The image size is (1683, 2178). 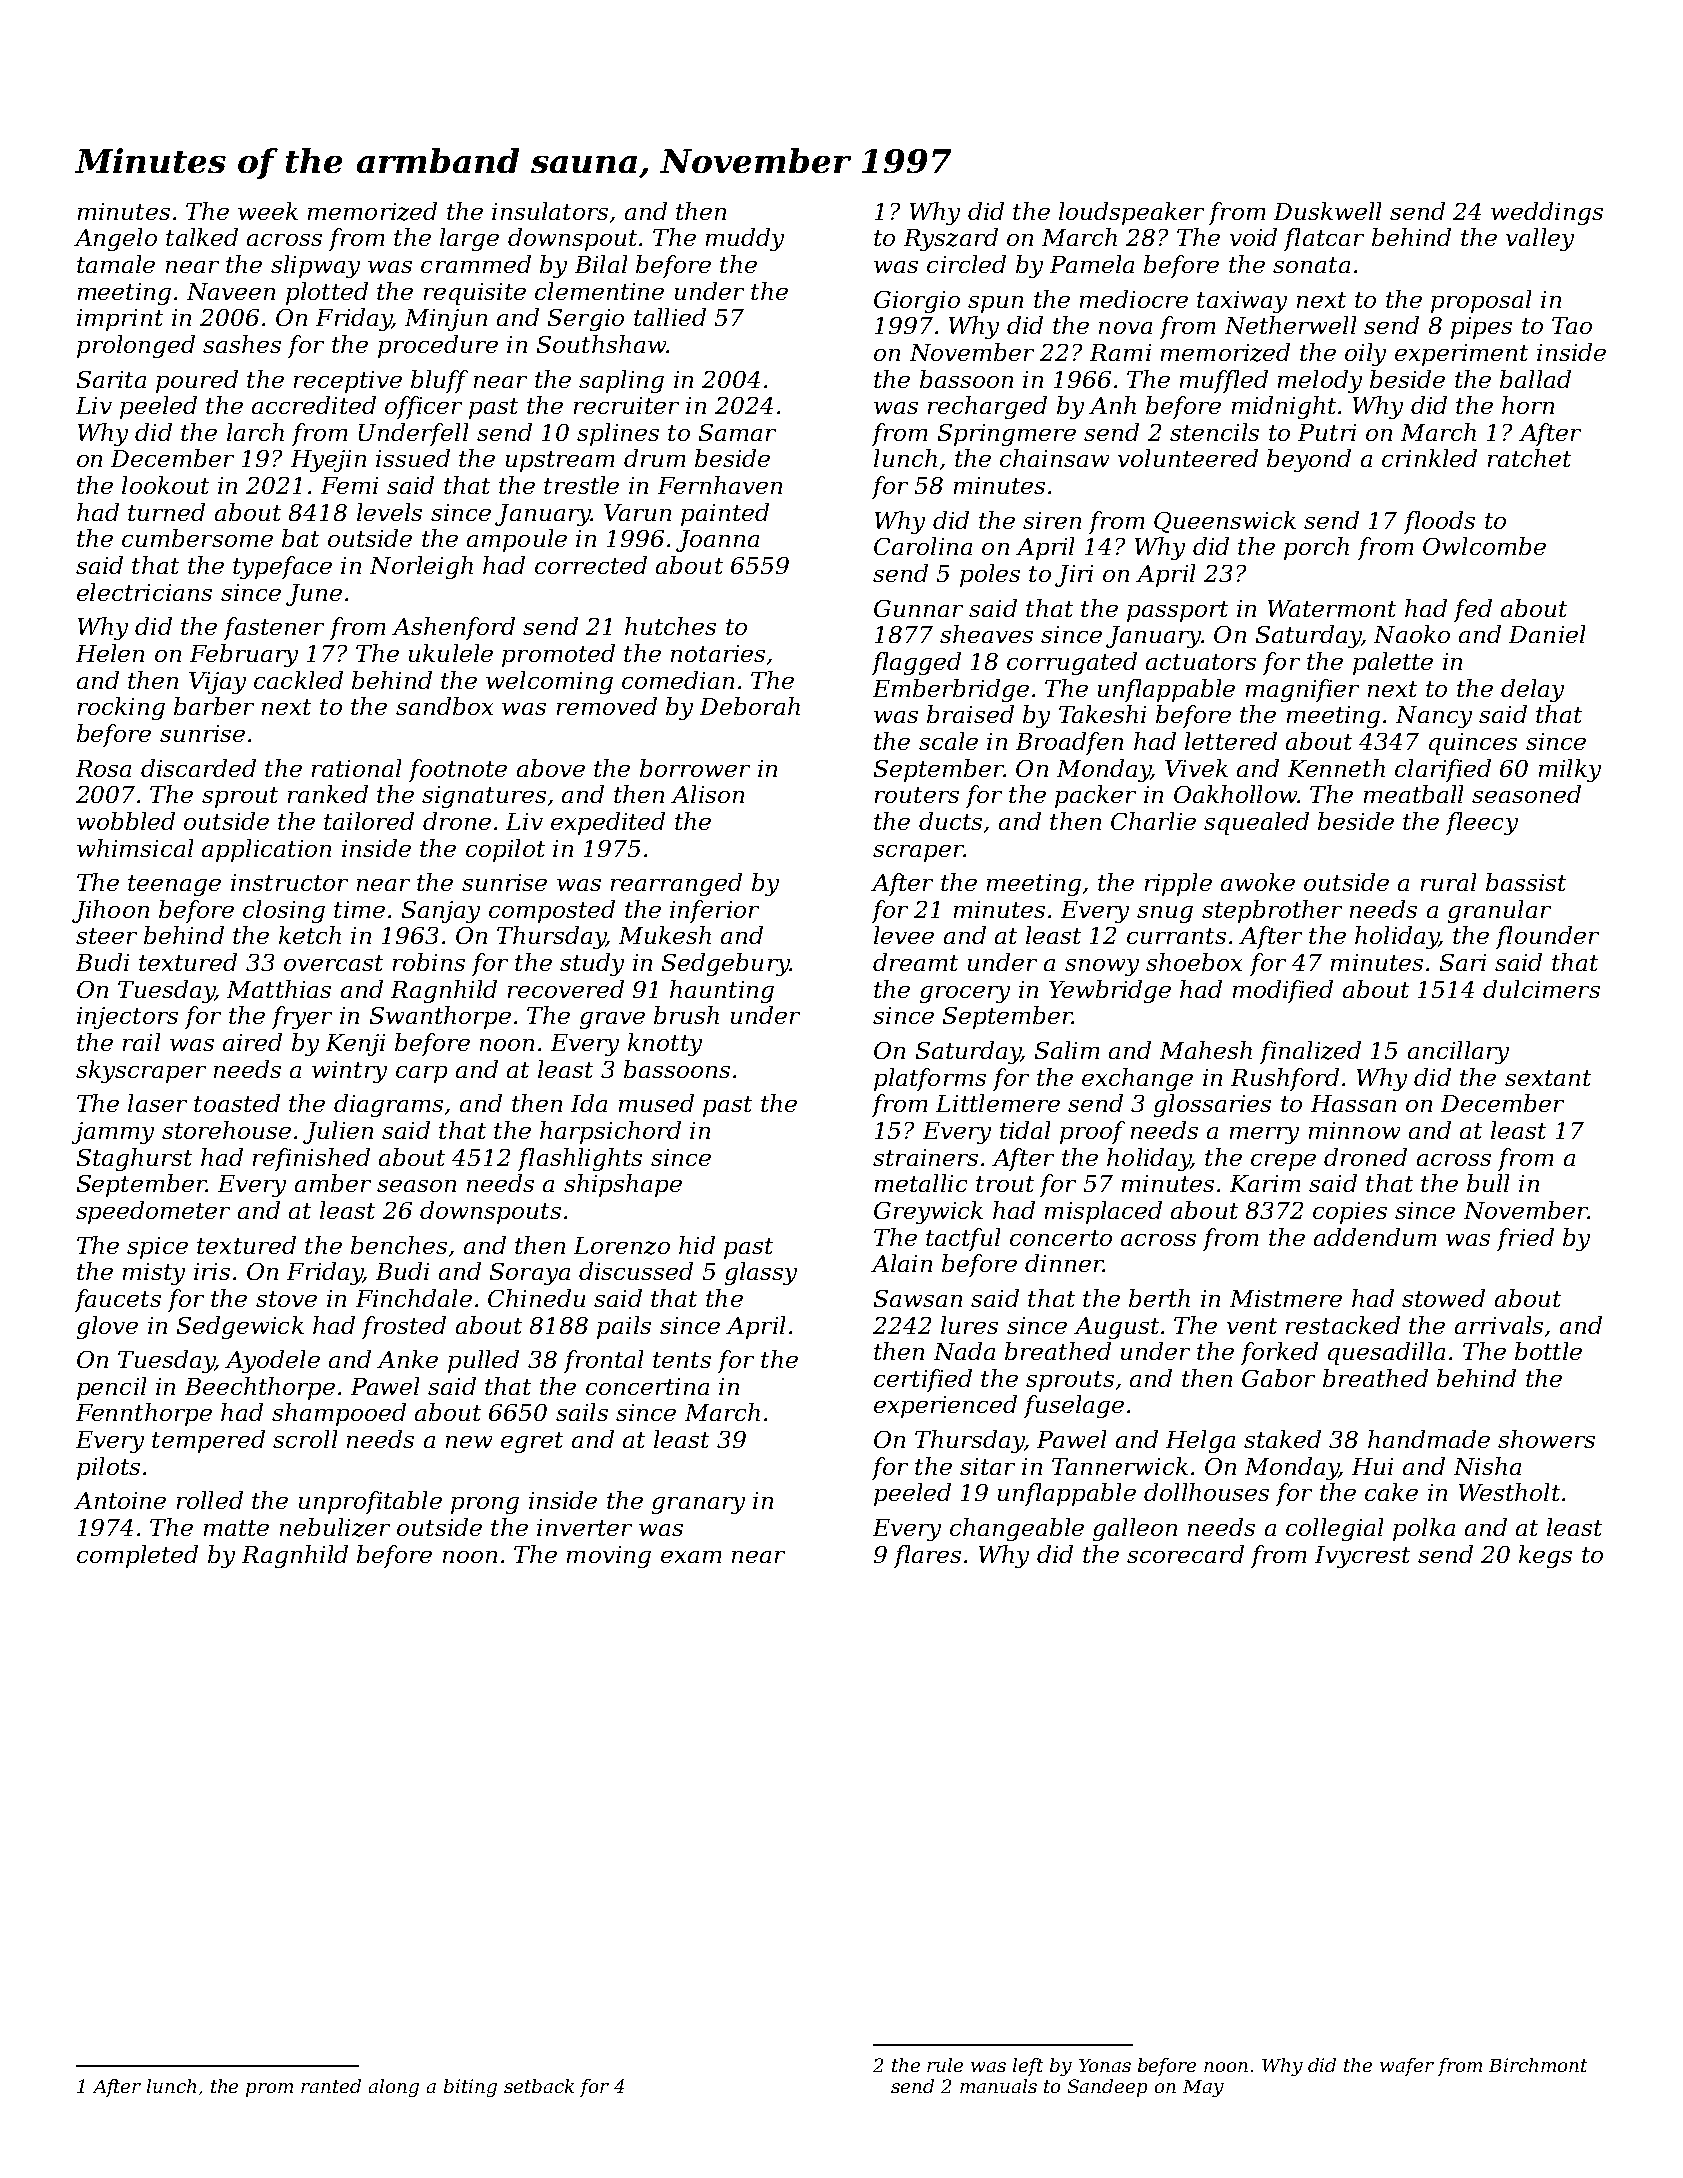 What do you see at coordinates (116, 264) in the document?
I see `tamale` at bounding box center [116, 264].
